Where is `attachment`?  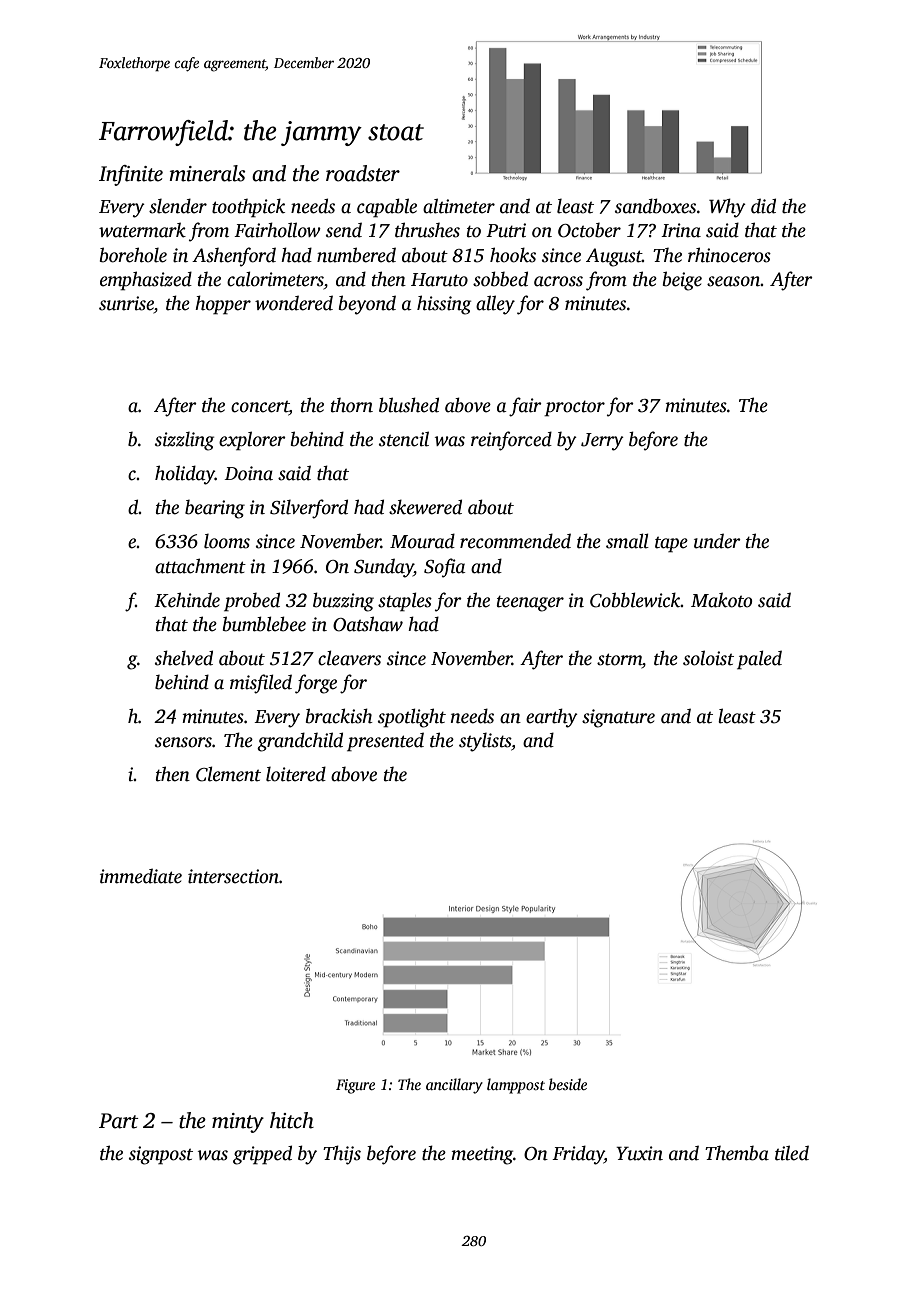
attachment is located at coordinates (200, 566).
